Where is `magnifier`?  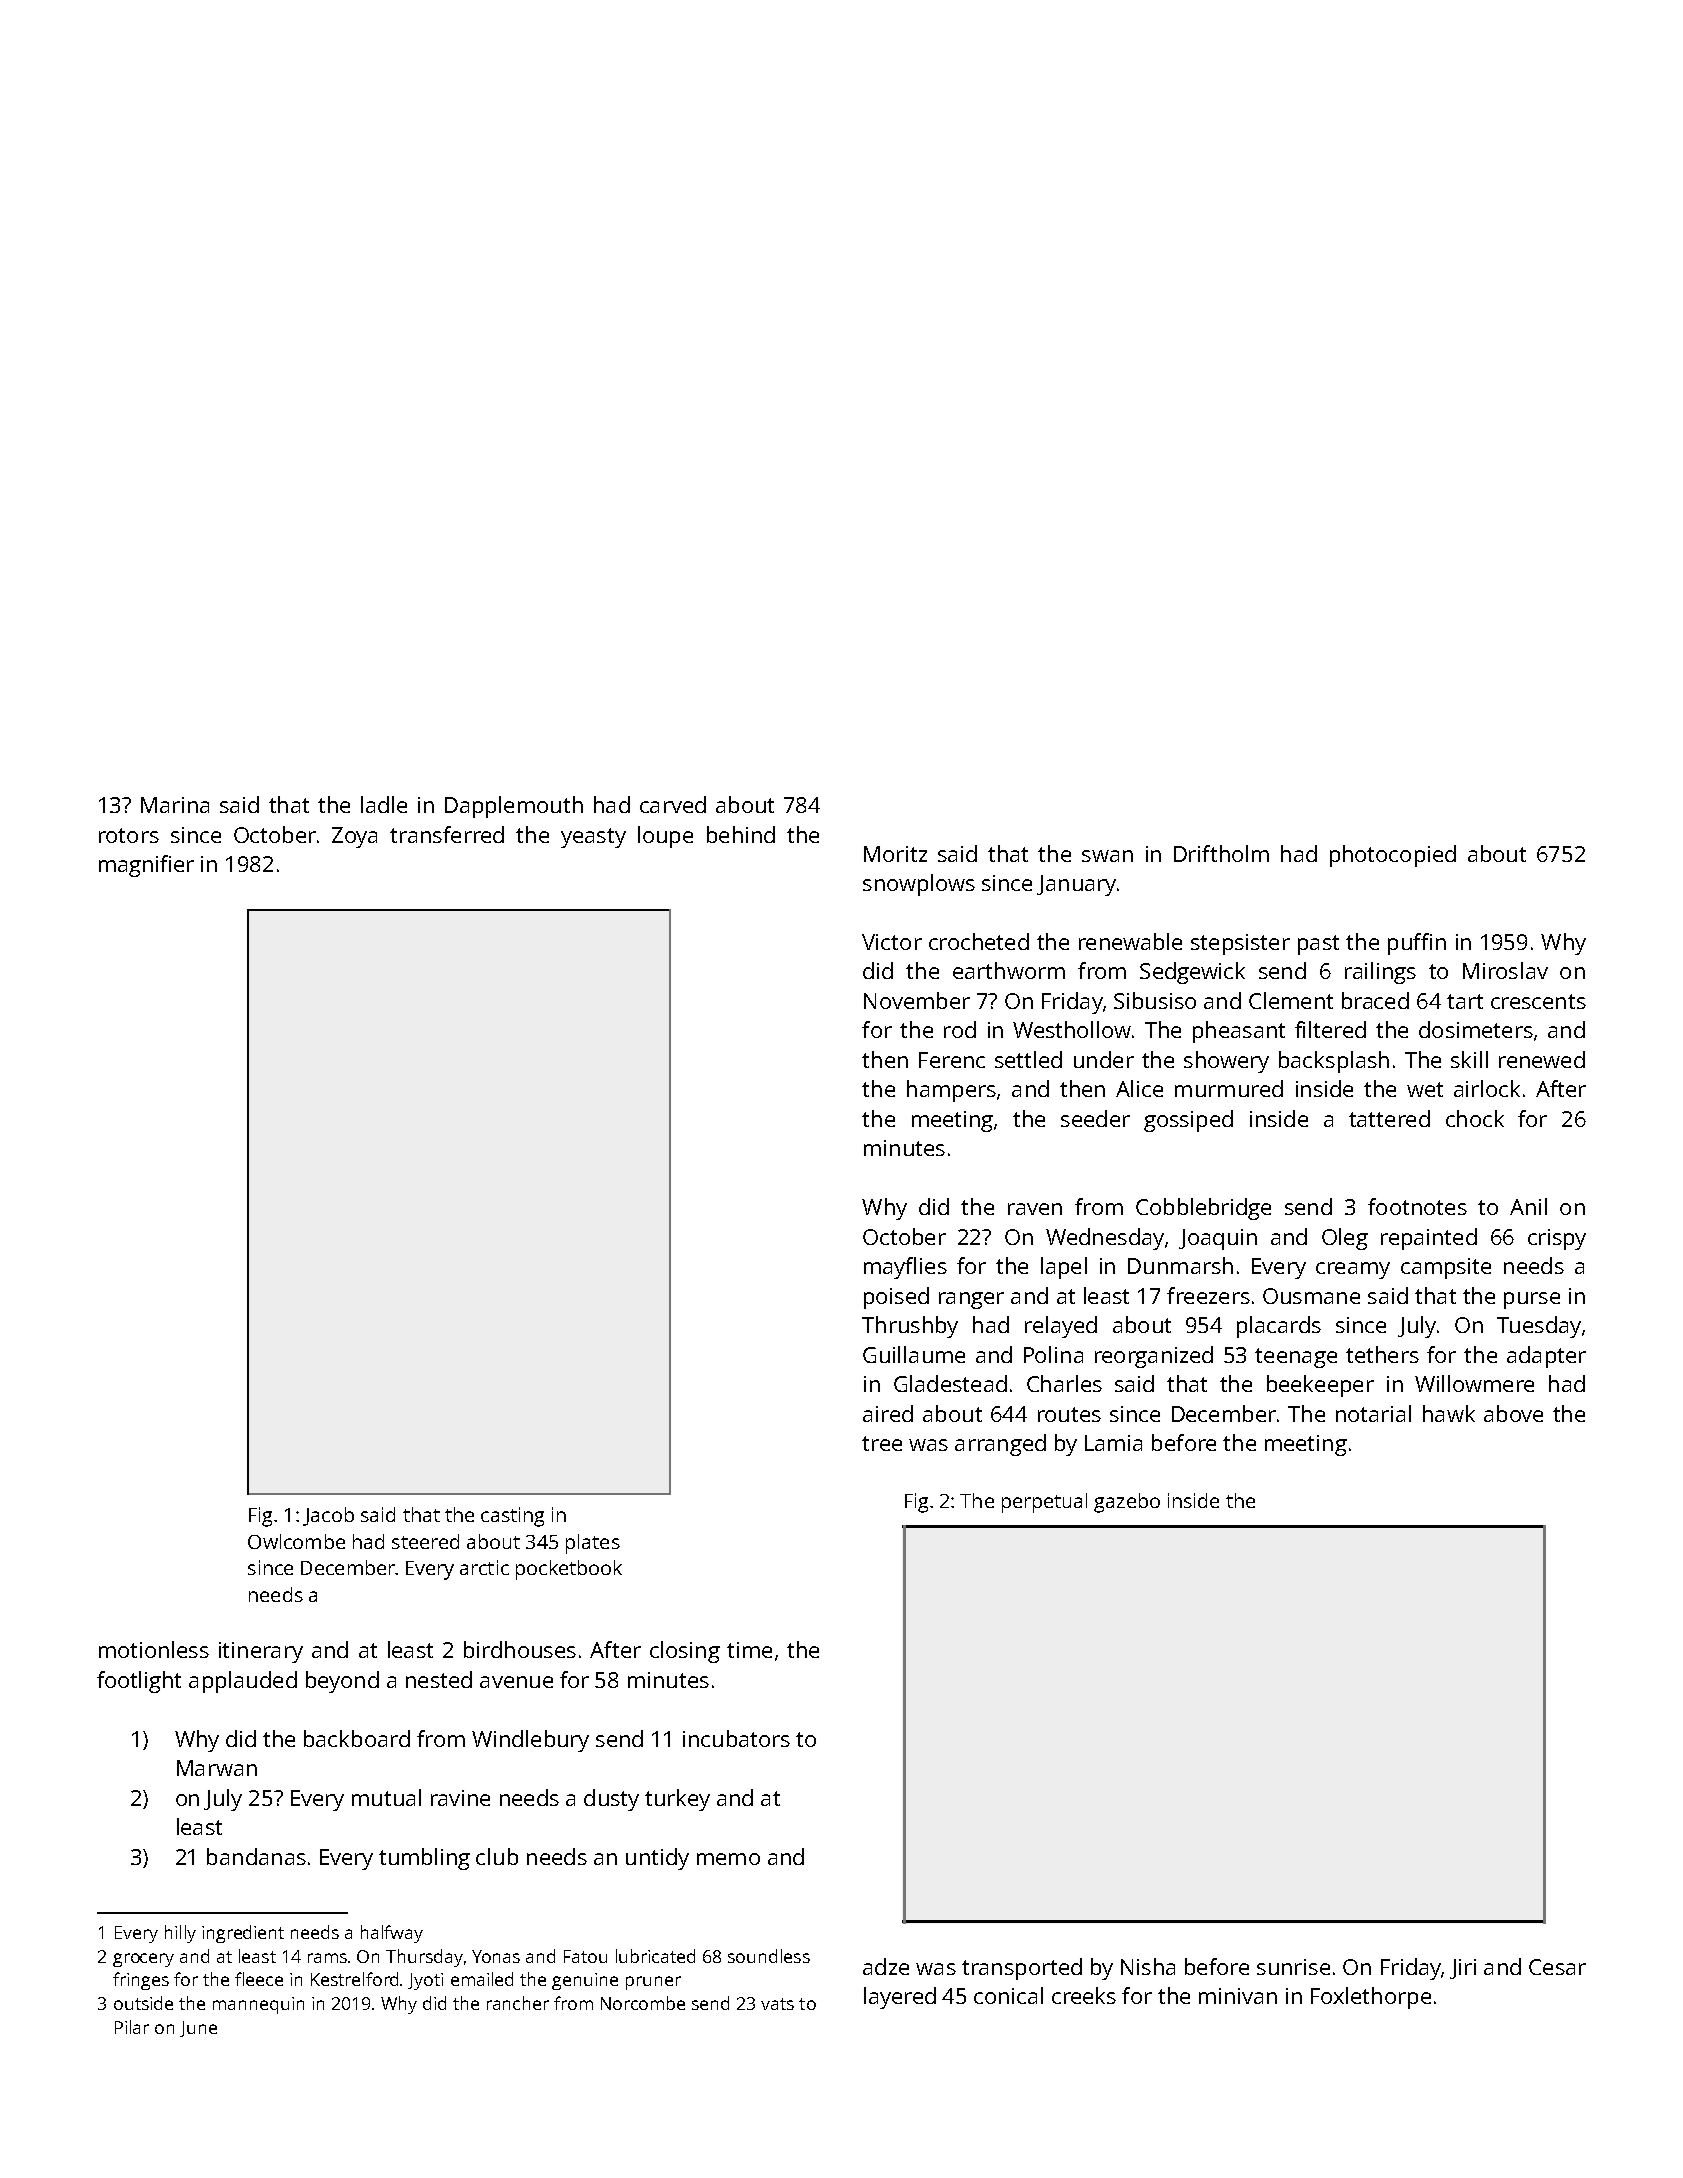 magnifier is located at coordinates (146, 866).
